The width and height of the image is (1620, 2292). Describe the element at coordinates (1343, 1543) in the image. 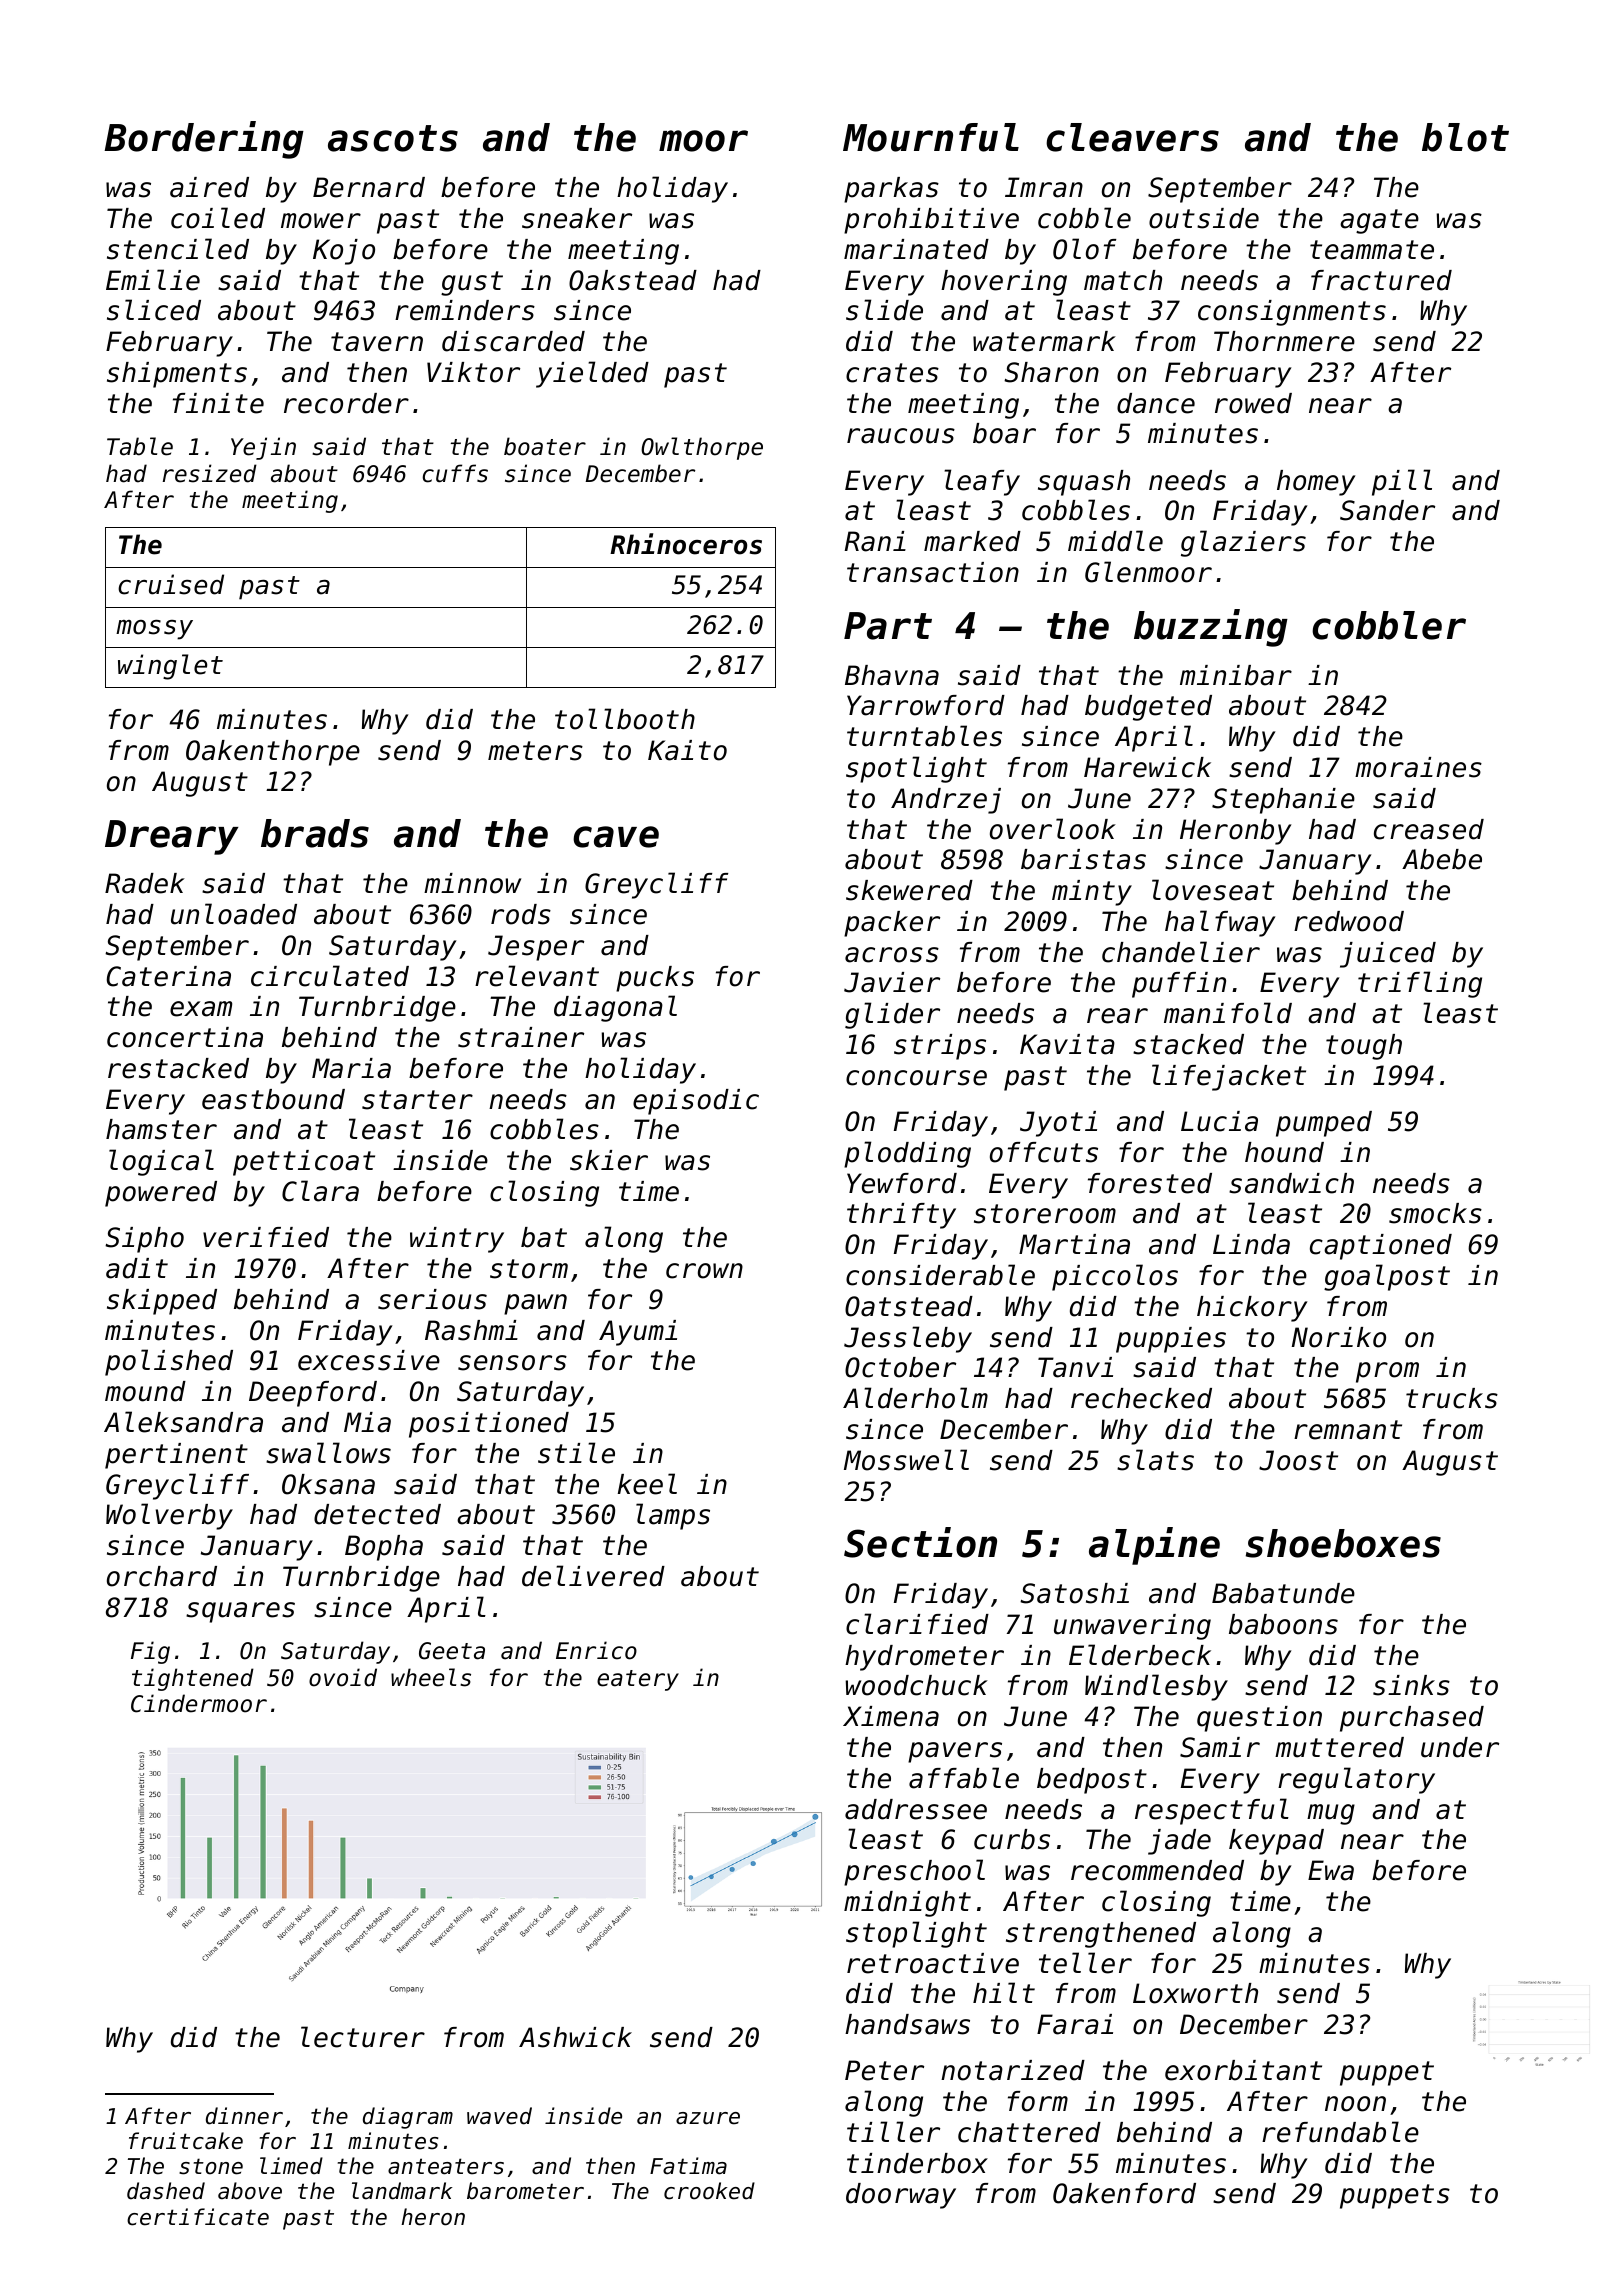

I see `shoeboxes` at that location.
